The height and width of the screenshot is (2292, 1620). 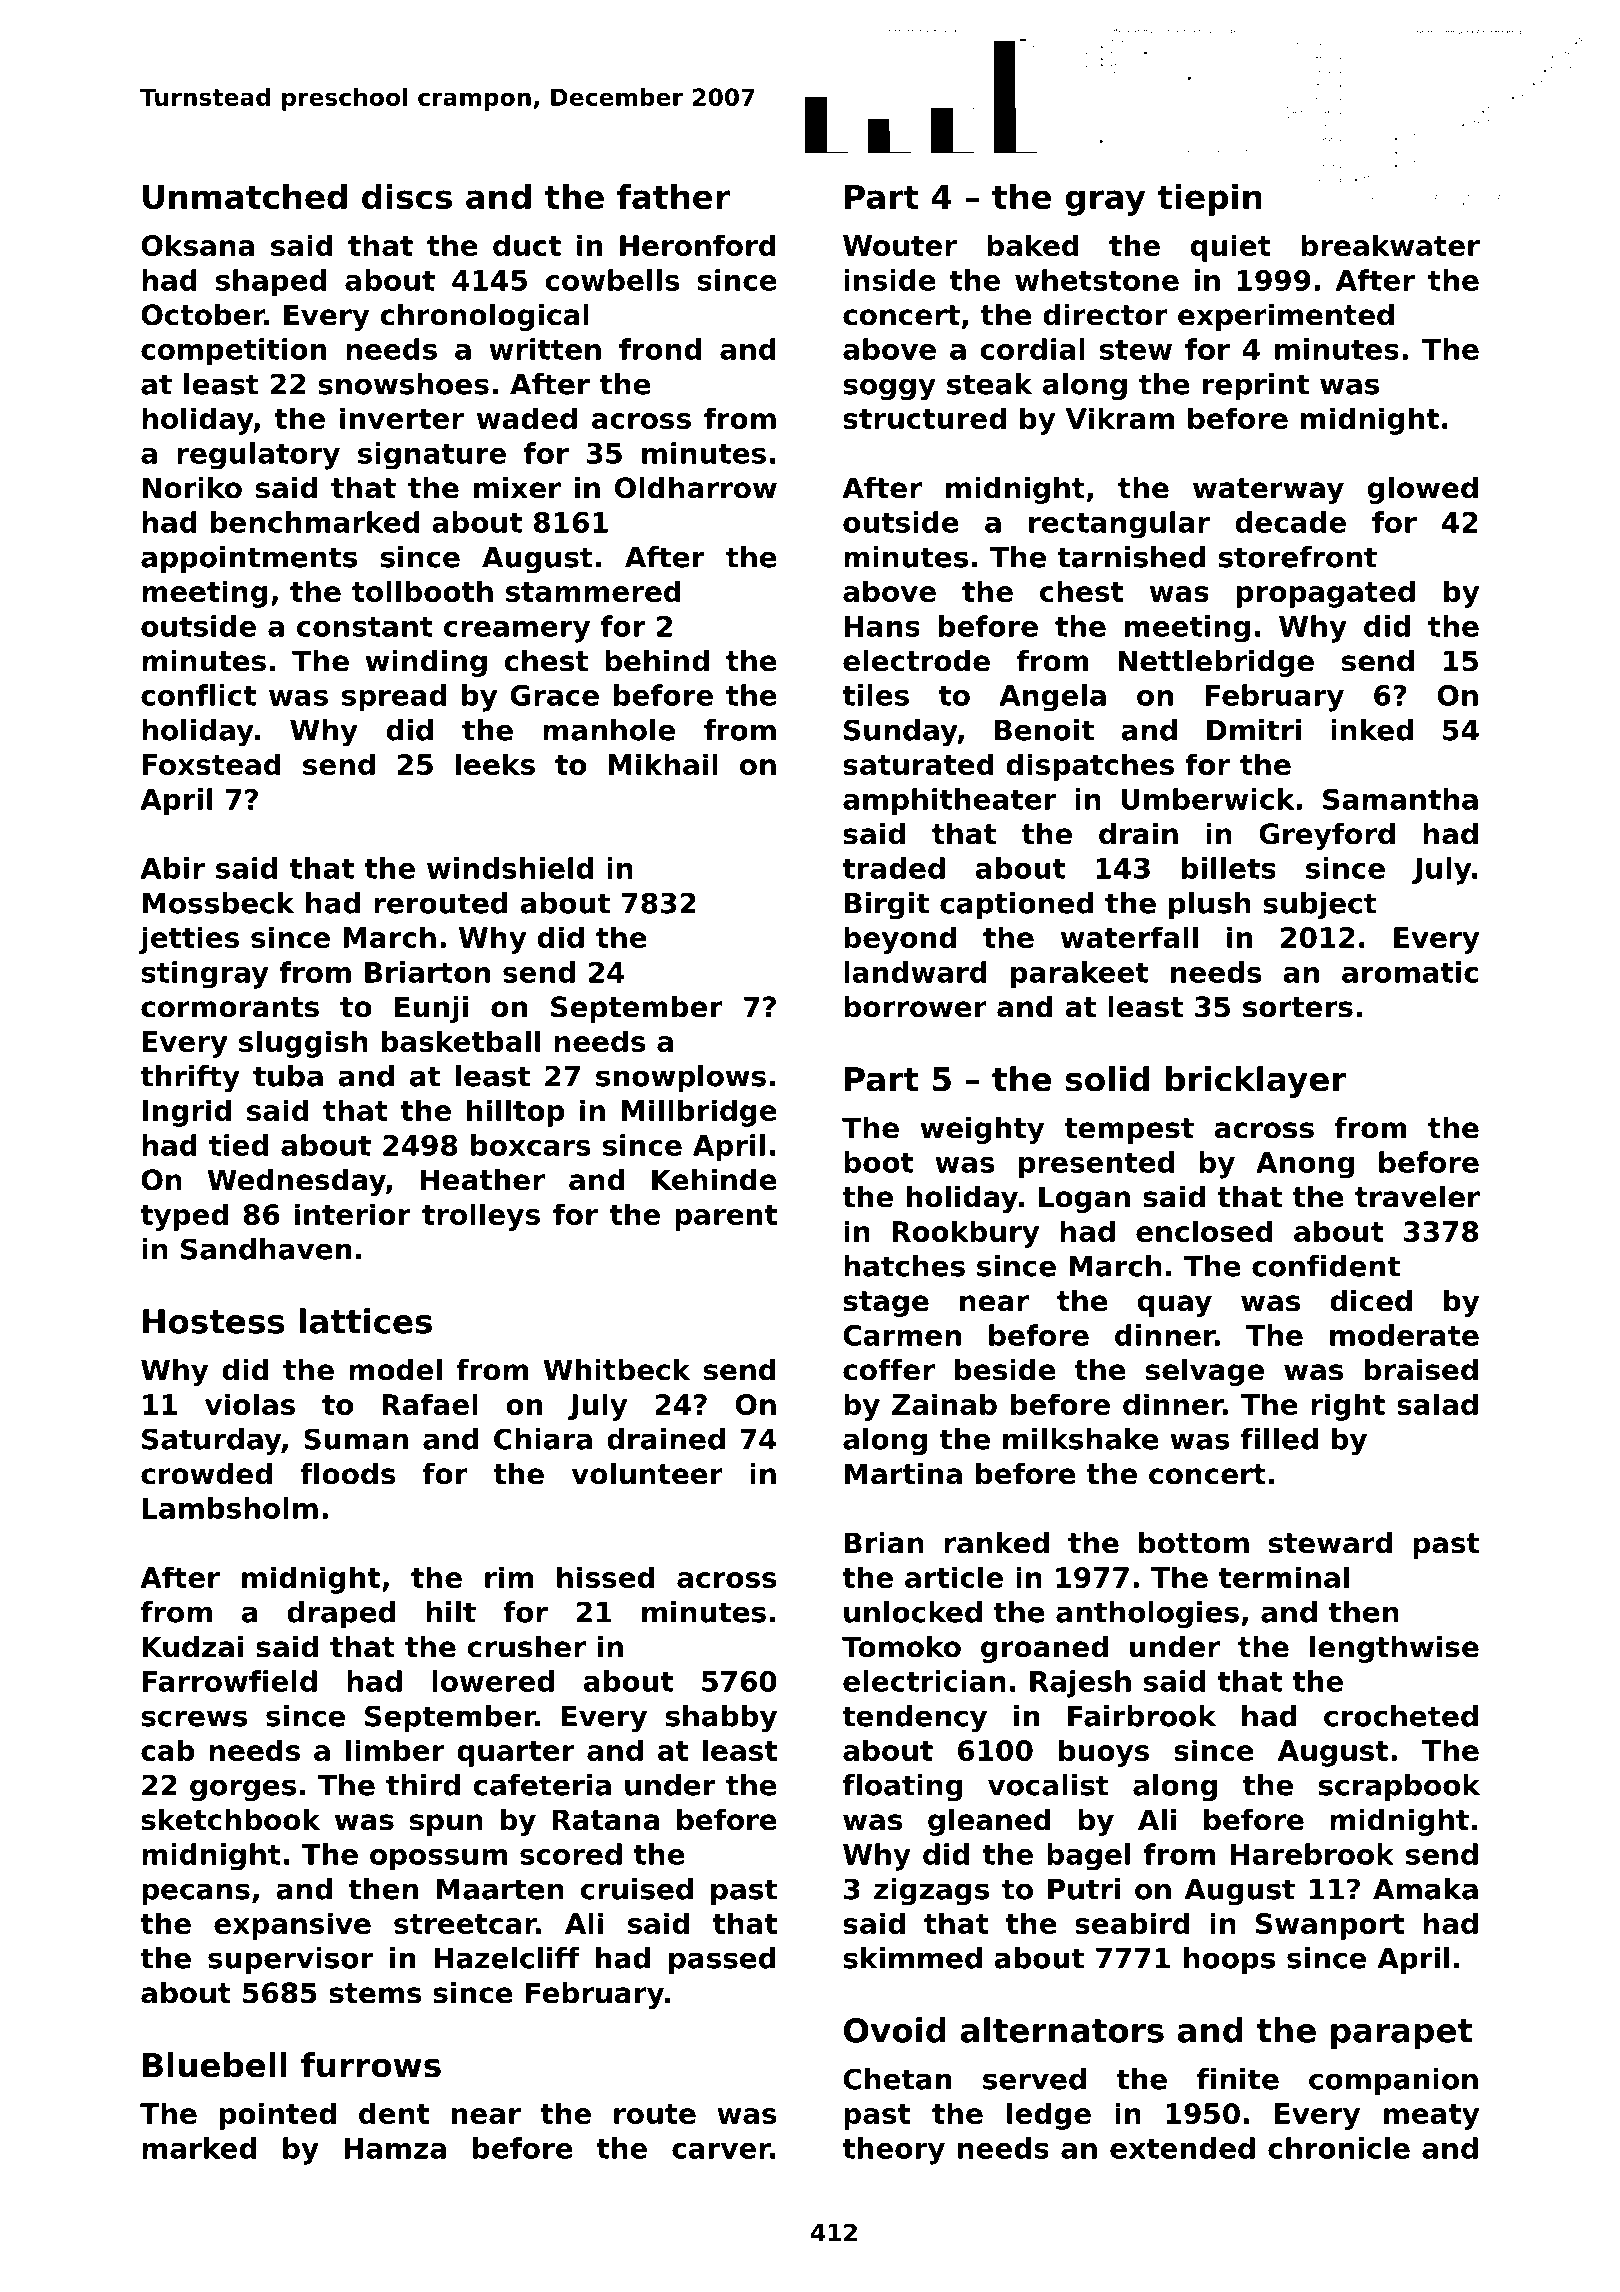 I want to click on inked, so click(x=1372, y=730).
